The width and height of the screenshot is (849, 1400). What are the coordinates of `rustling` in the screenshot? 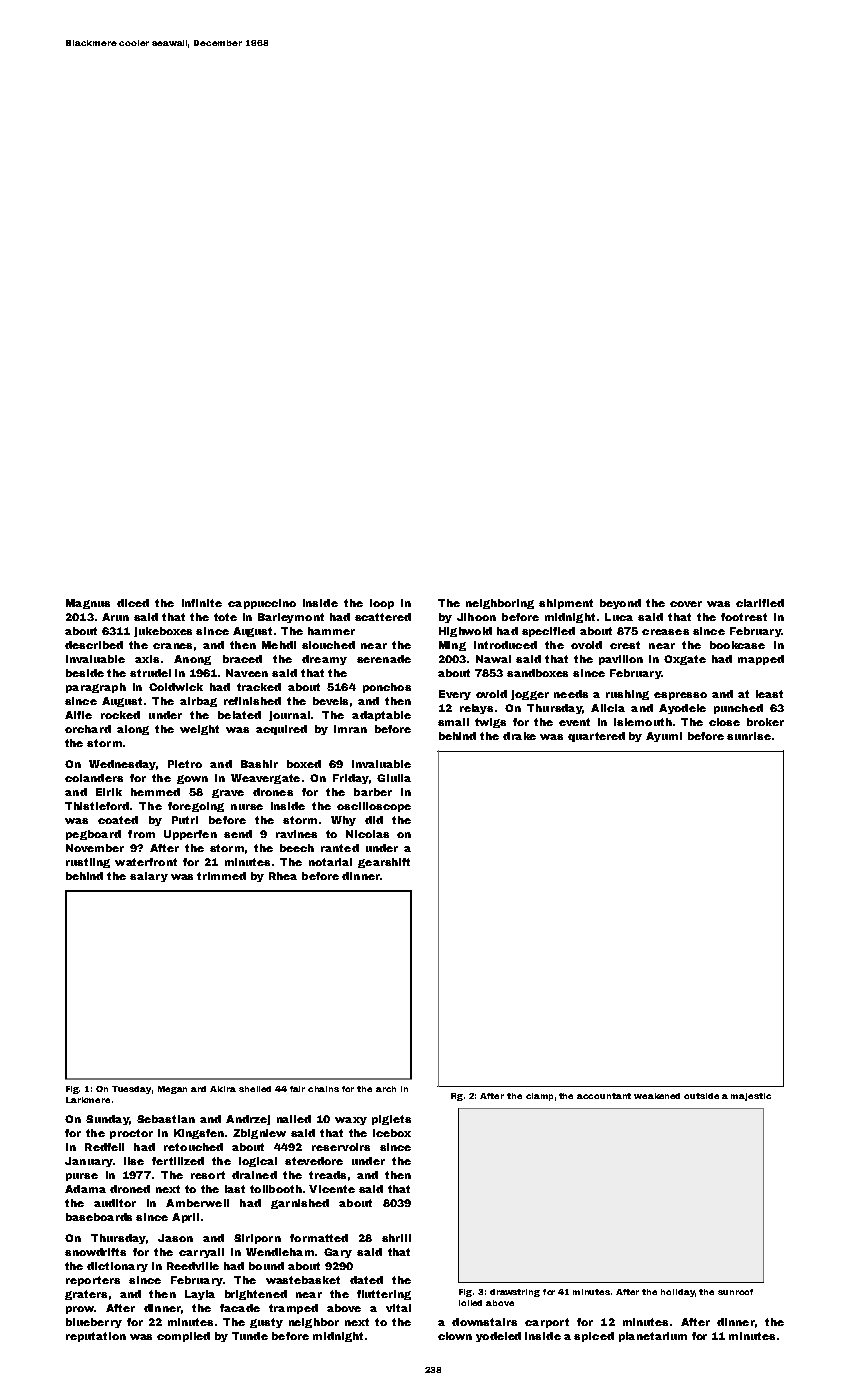 It's located at (88, 863).
